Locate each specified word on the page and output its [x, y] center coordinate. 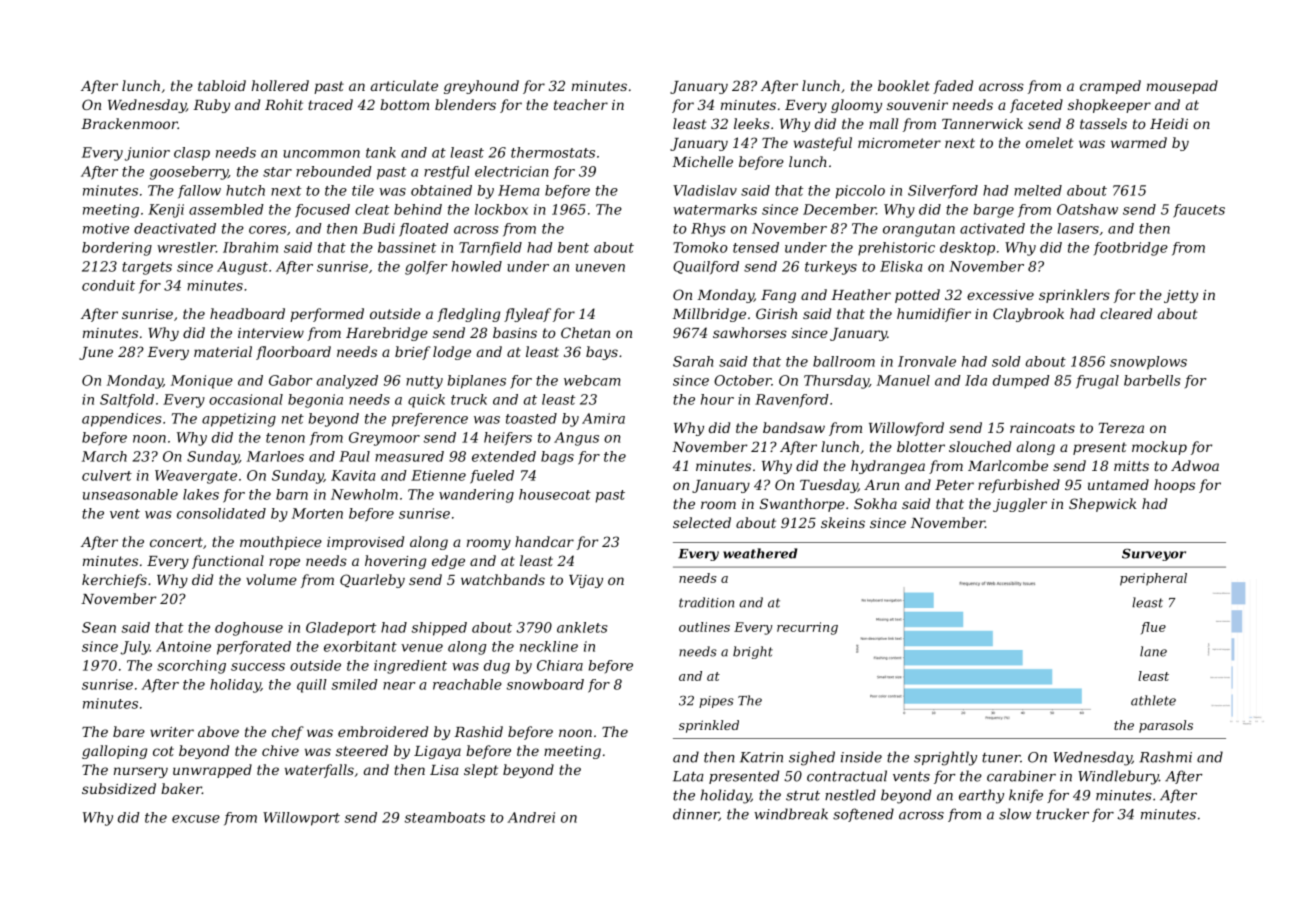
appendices [122, 420]
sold [1006, 361]
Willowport [301, 819]
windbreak [791, 814]
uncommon [321, 154]
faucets [1199, 211]
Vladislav [705, 190]
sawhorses [750, 332]
